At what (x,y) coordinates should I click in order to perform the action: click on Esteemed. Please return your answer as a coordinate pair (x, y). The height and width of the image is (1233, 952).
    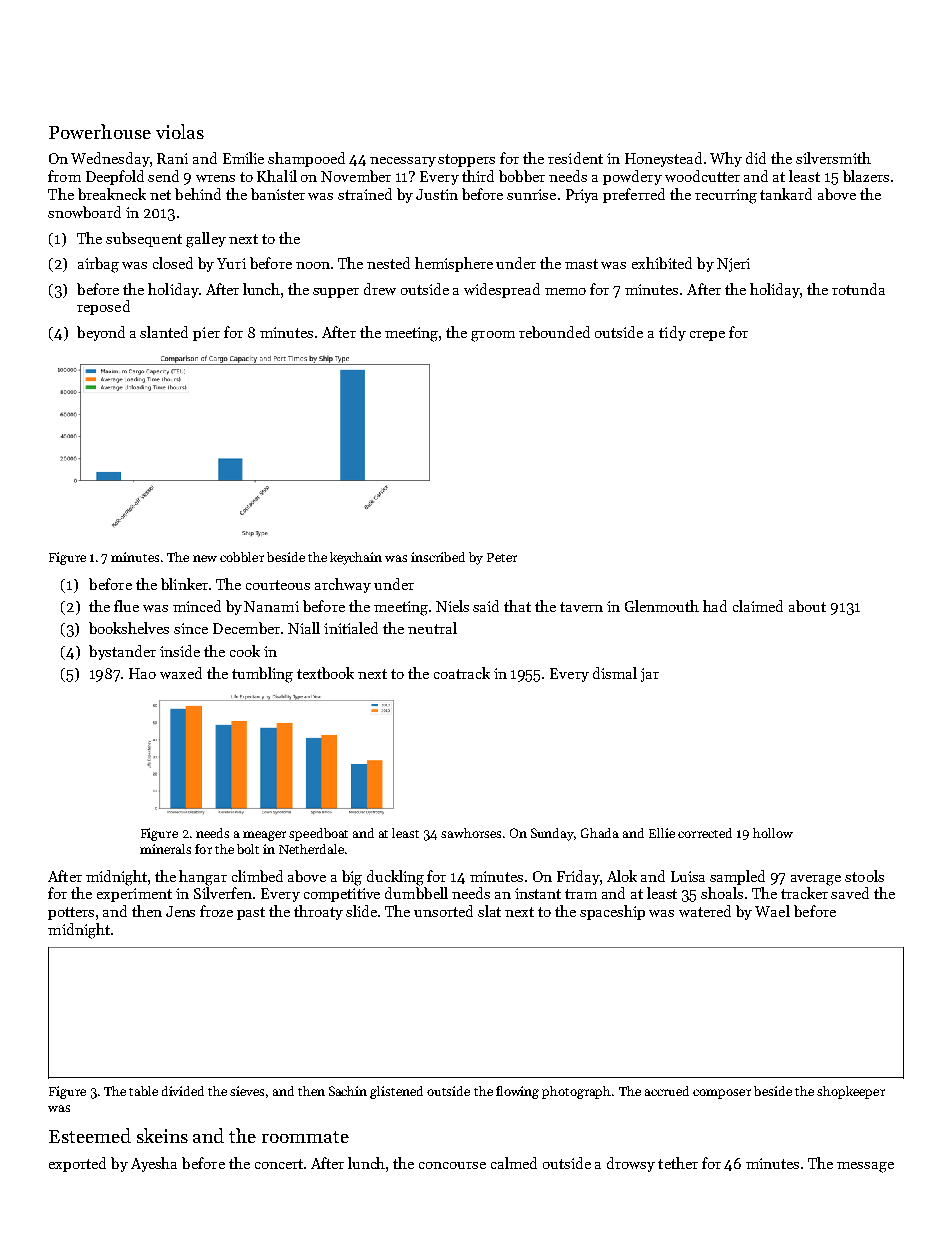
    Looking at the image, I should click on (90, 1135).
